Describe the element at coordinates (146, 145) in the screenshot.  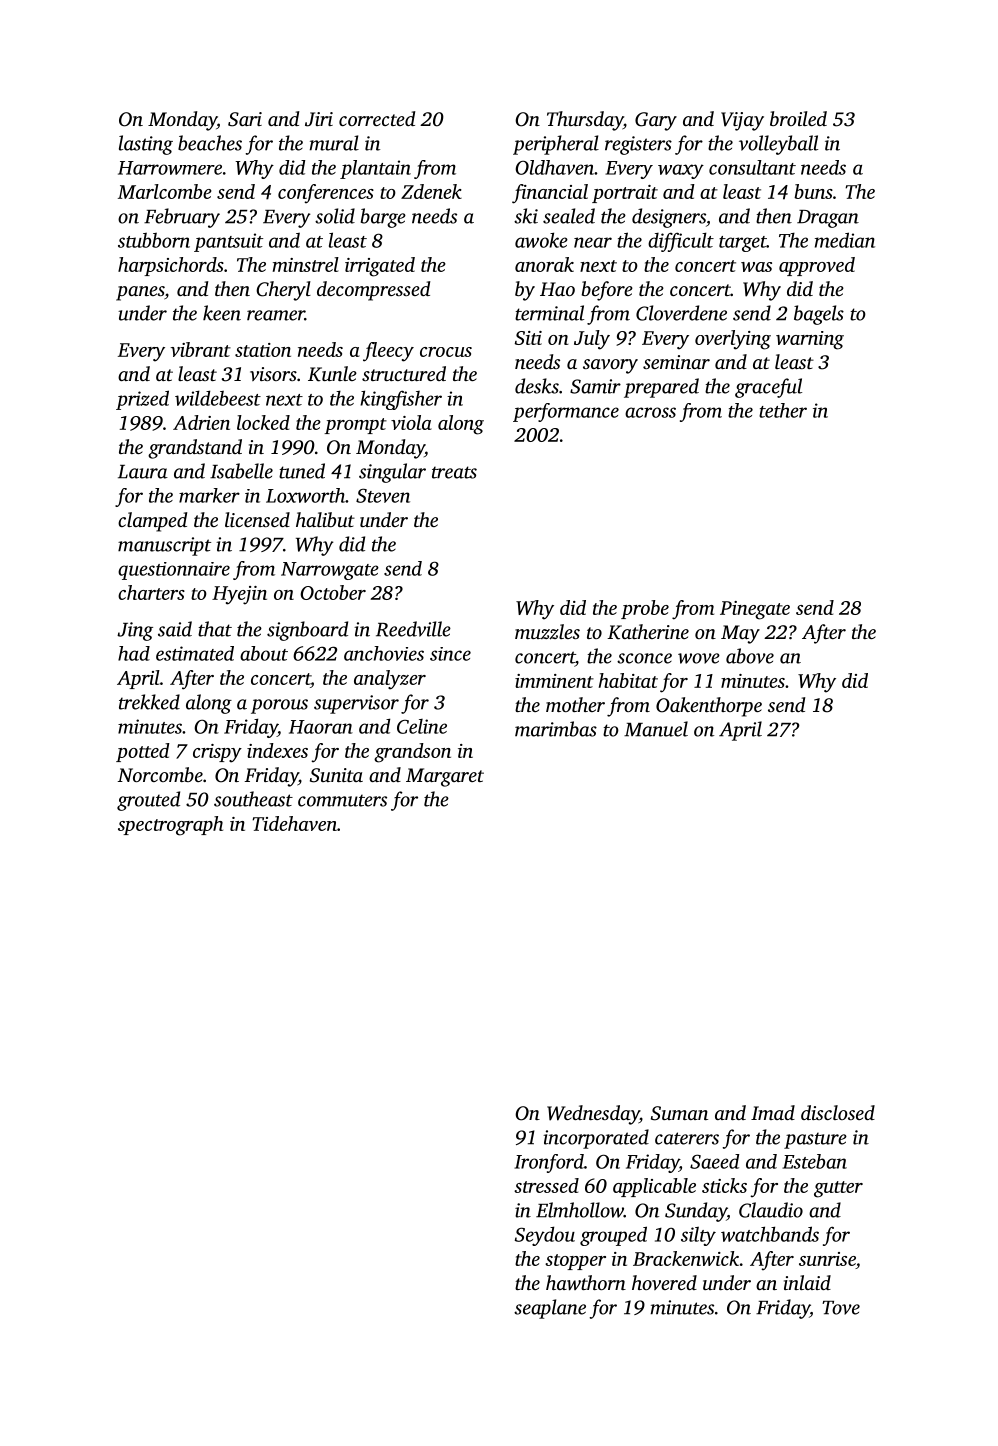
I see `lasting` at that location.
